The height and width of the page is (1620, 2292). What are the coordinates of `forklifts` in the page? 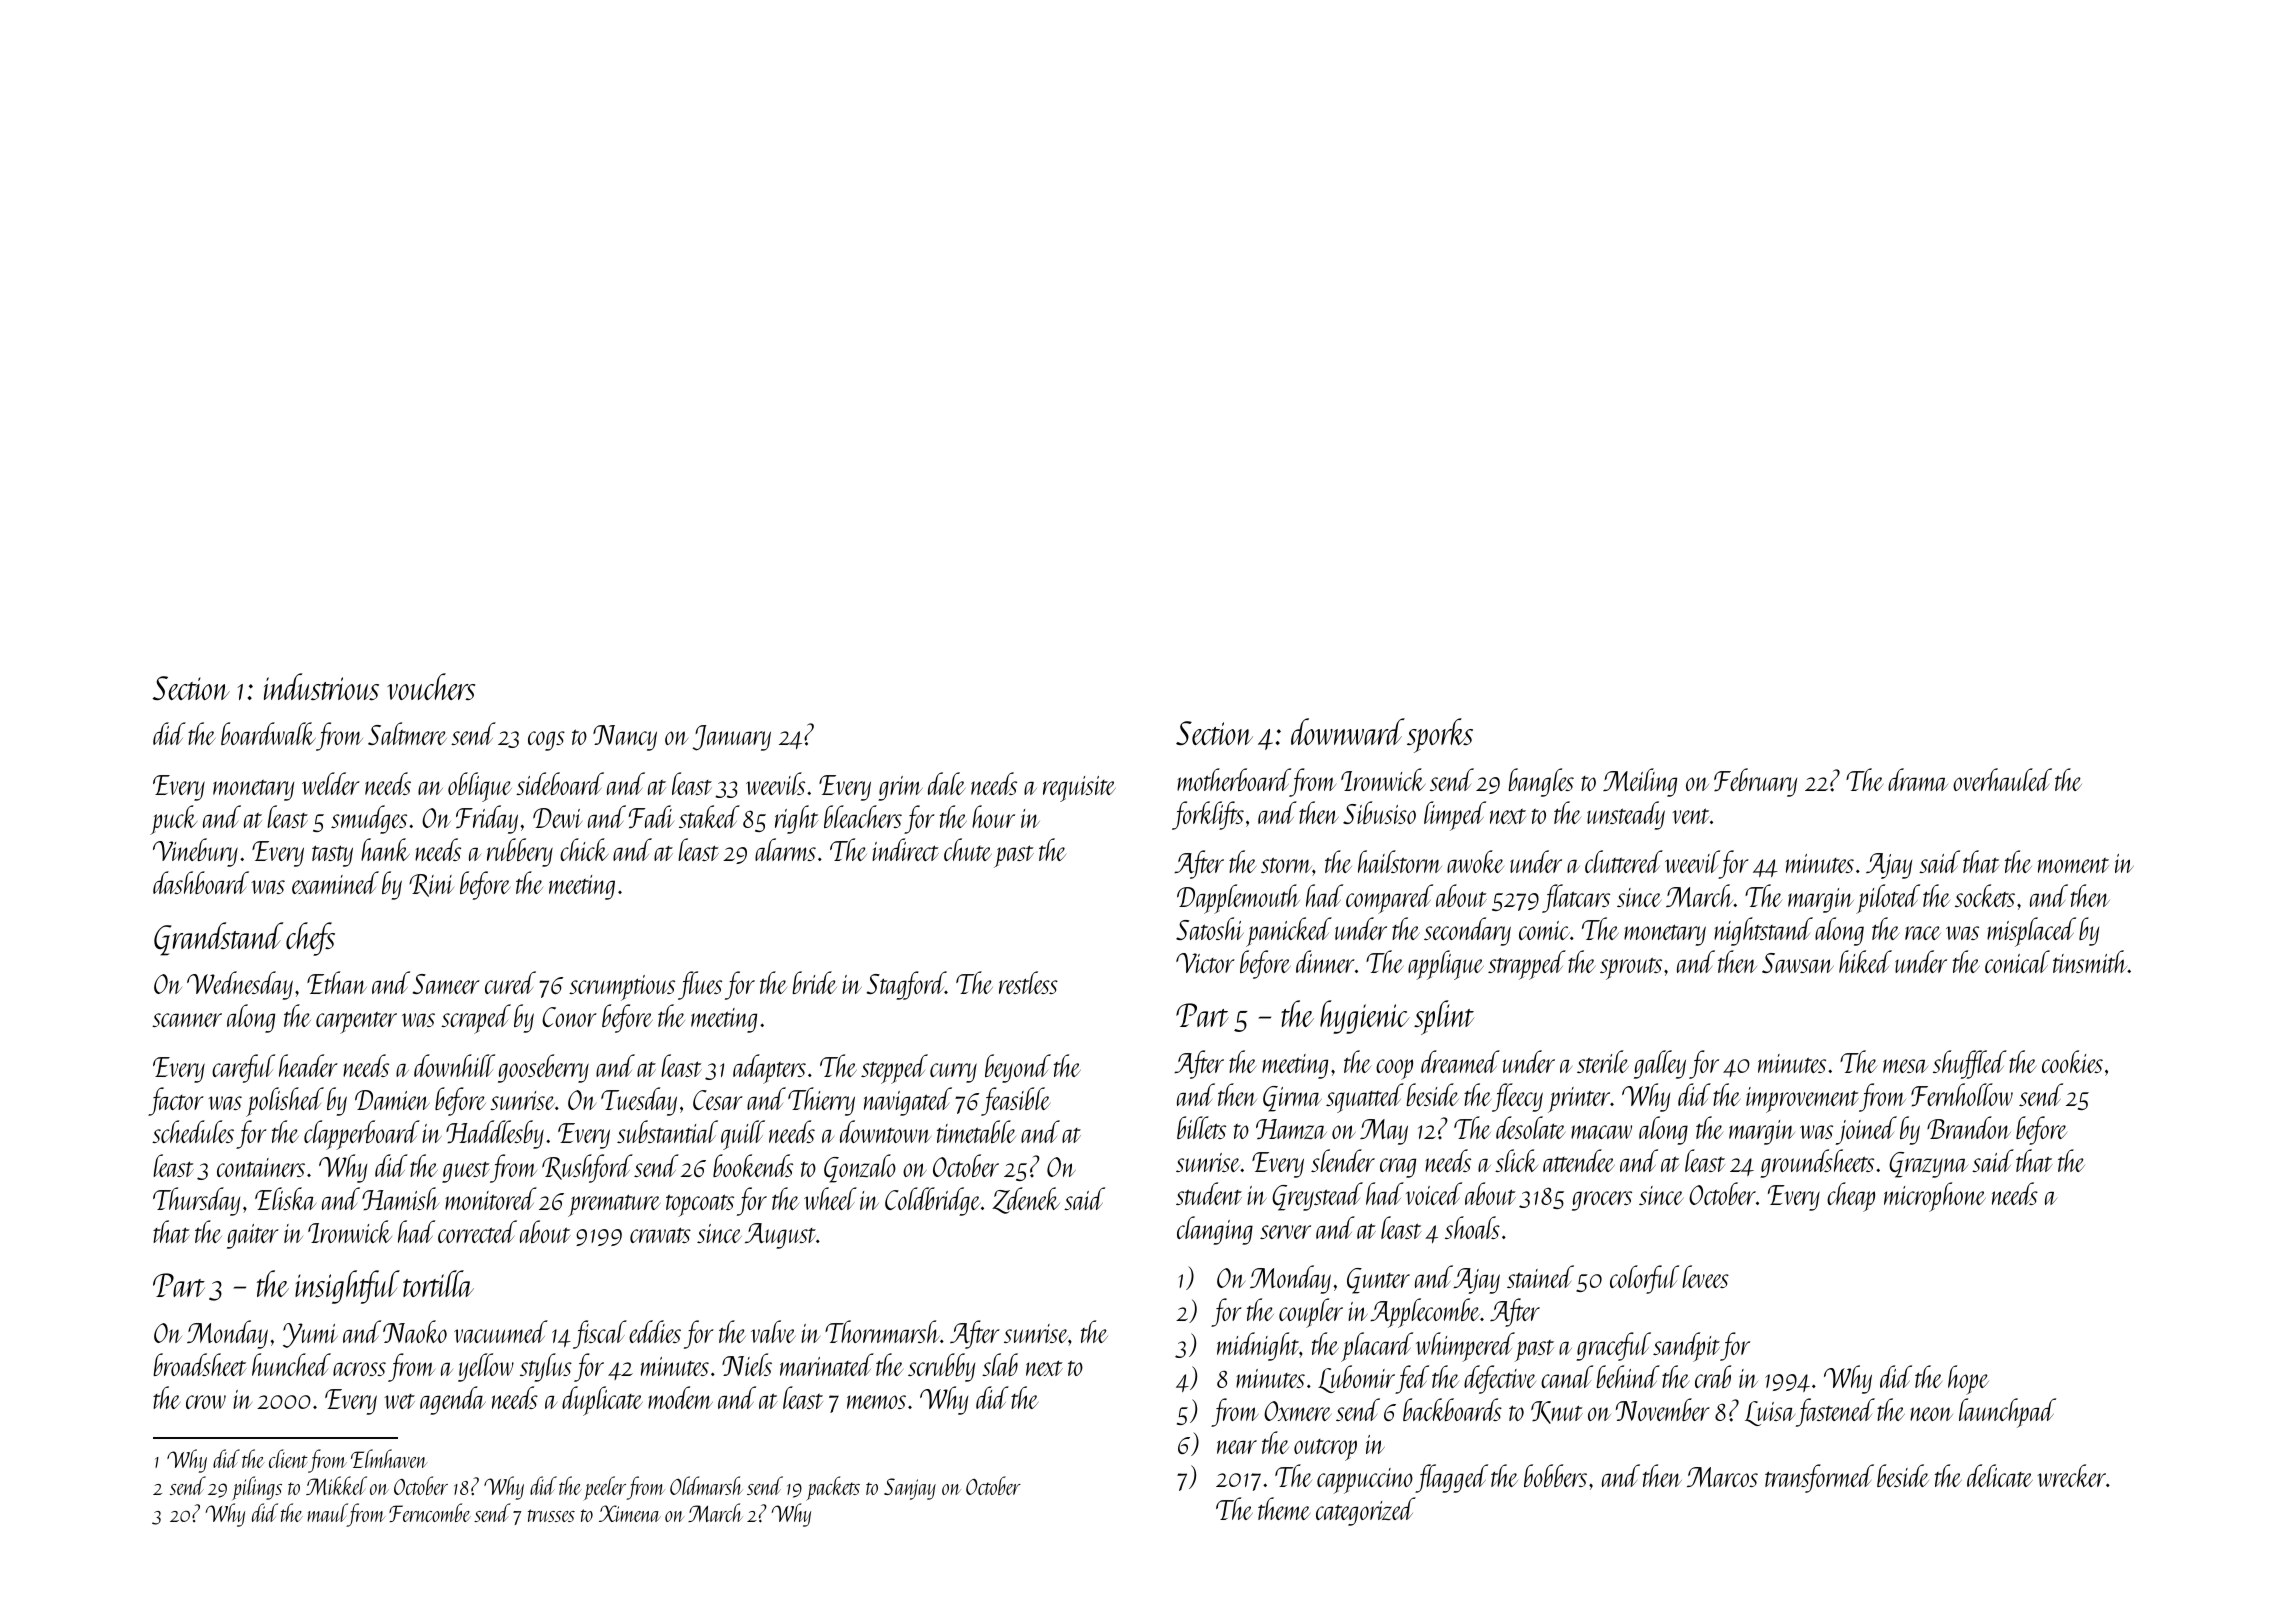 It's located at (1208, 815).
